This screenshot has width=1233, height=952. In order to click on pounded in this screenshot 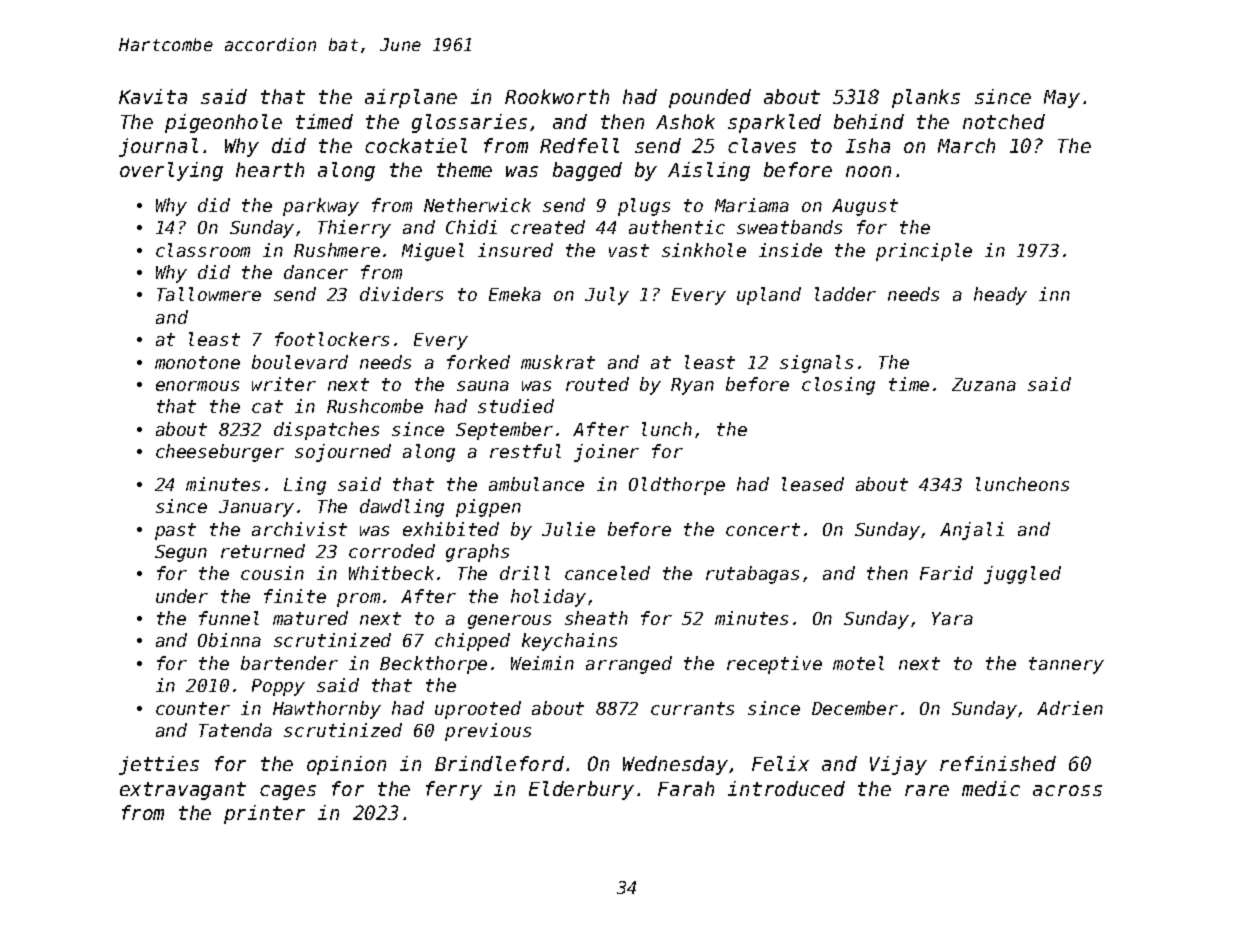, I will do `click(710, 98)`.
